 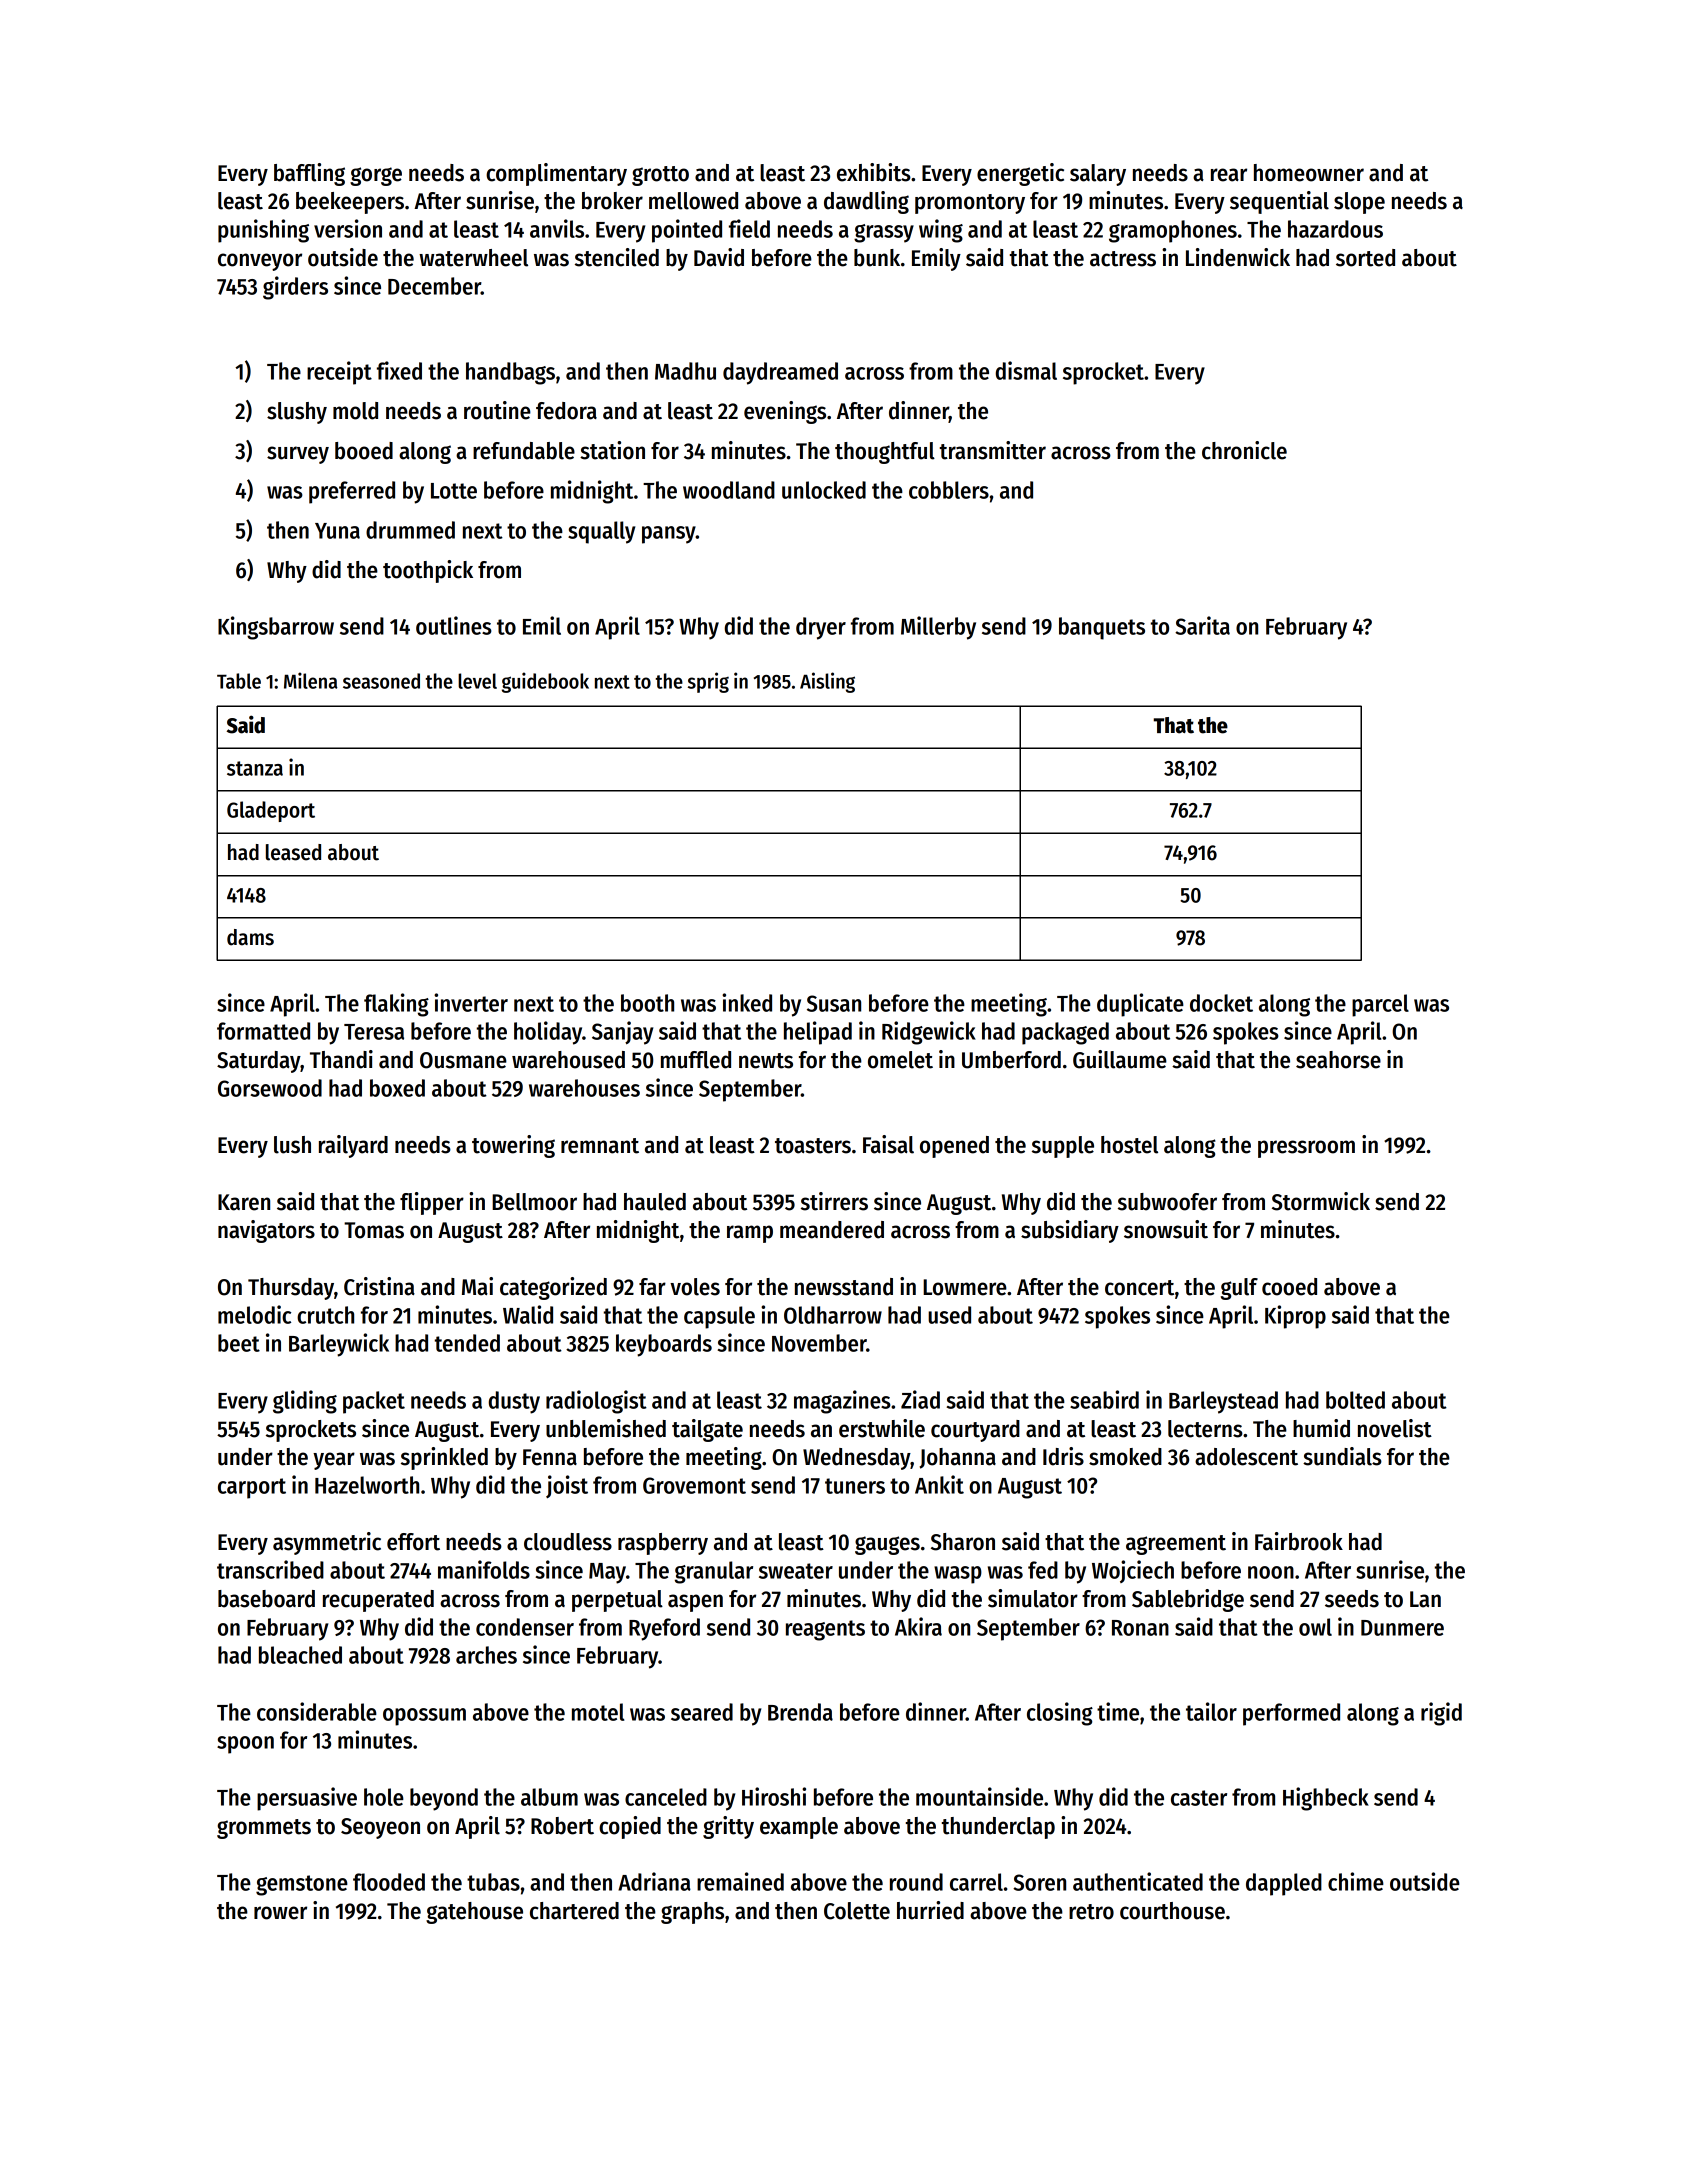 I want to click on level, so click(x=477, y=681).
